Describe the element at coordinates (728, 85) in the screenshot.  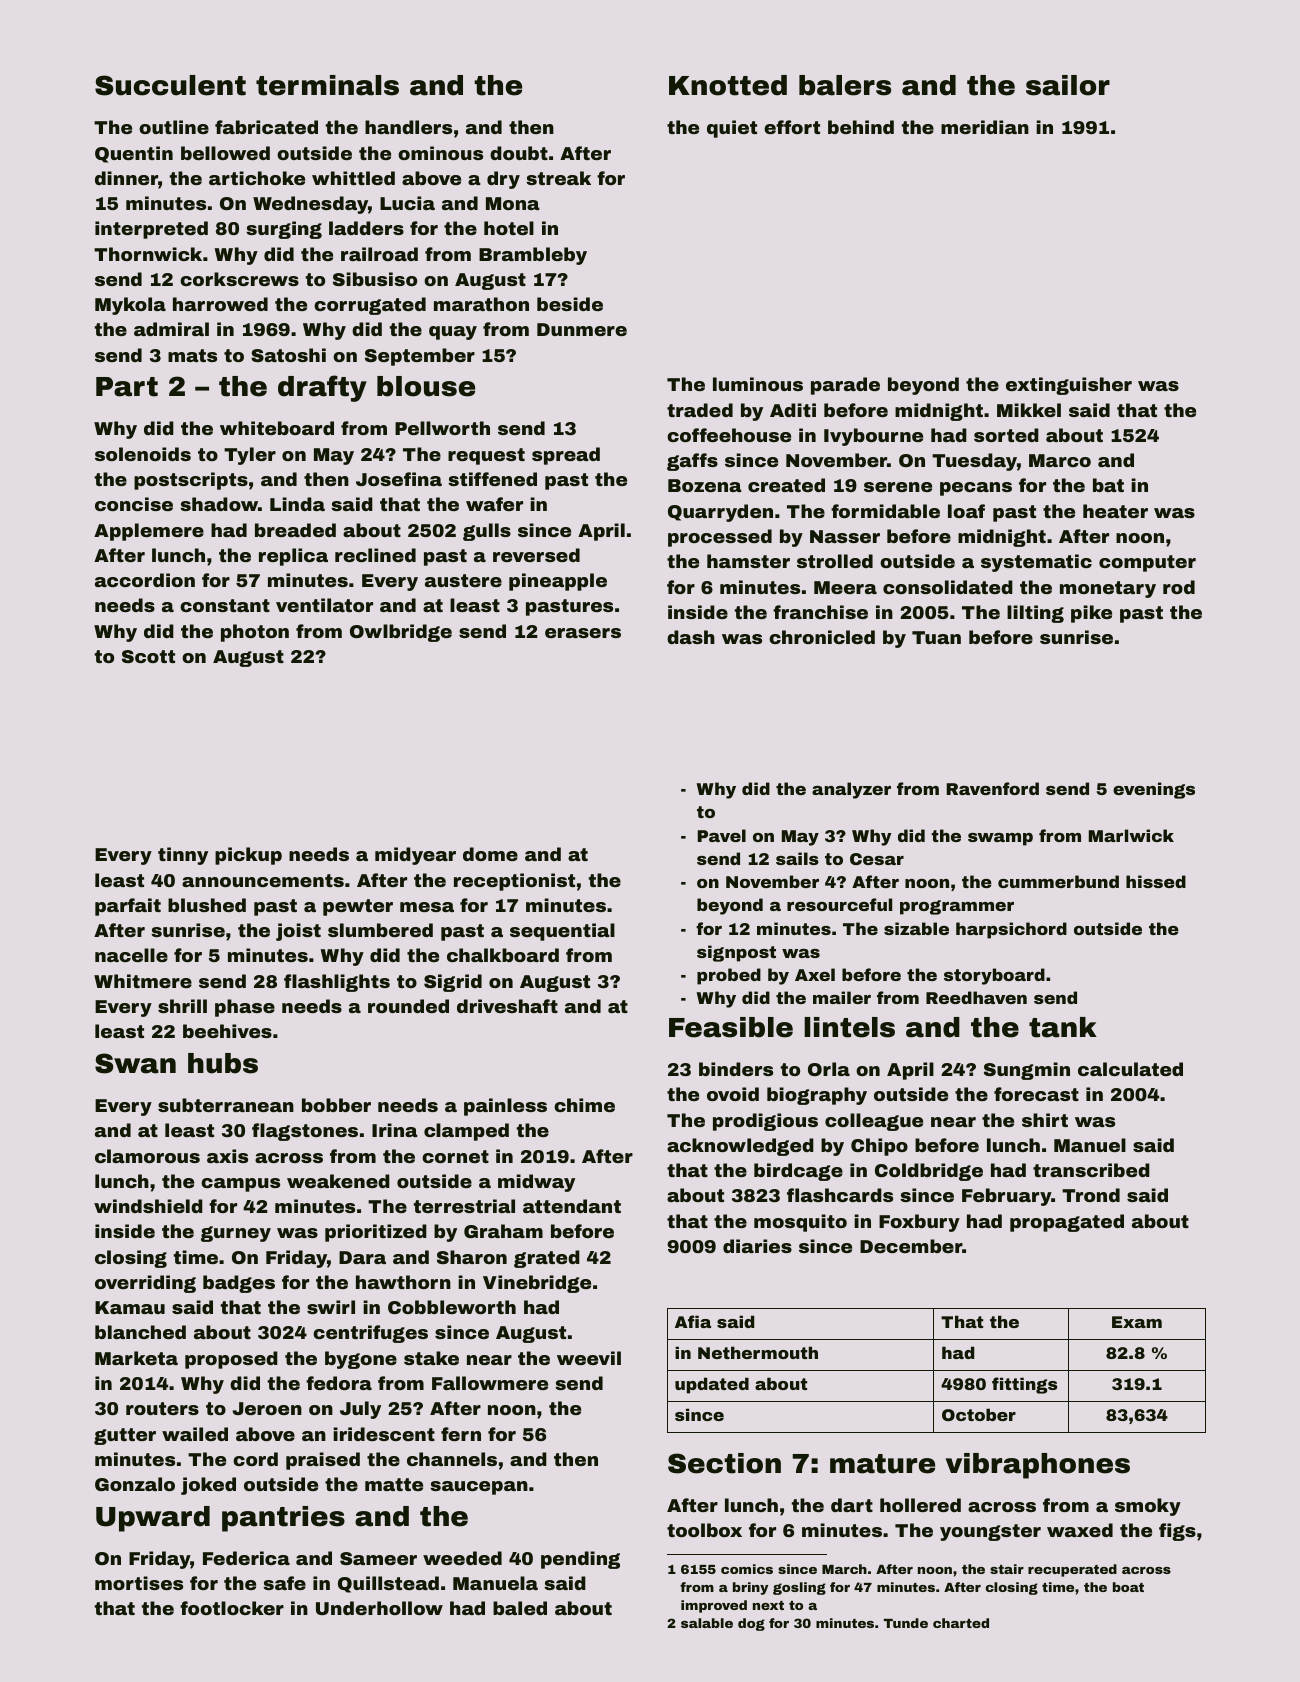
I see `Knotted` at that location.
